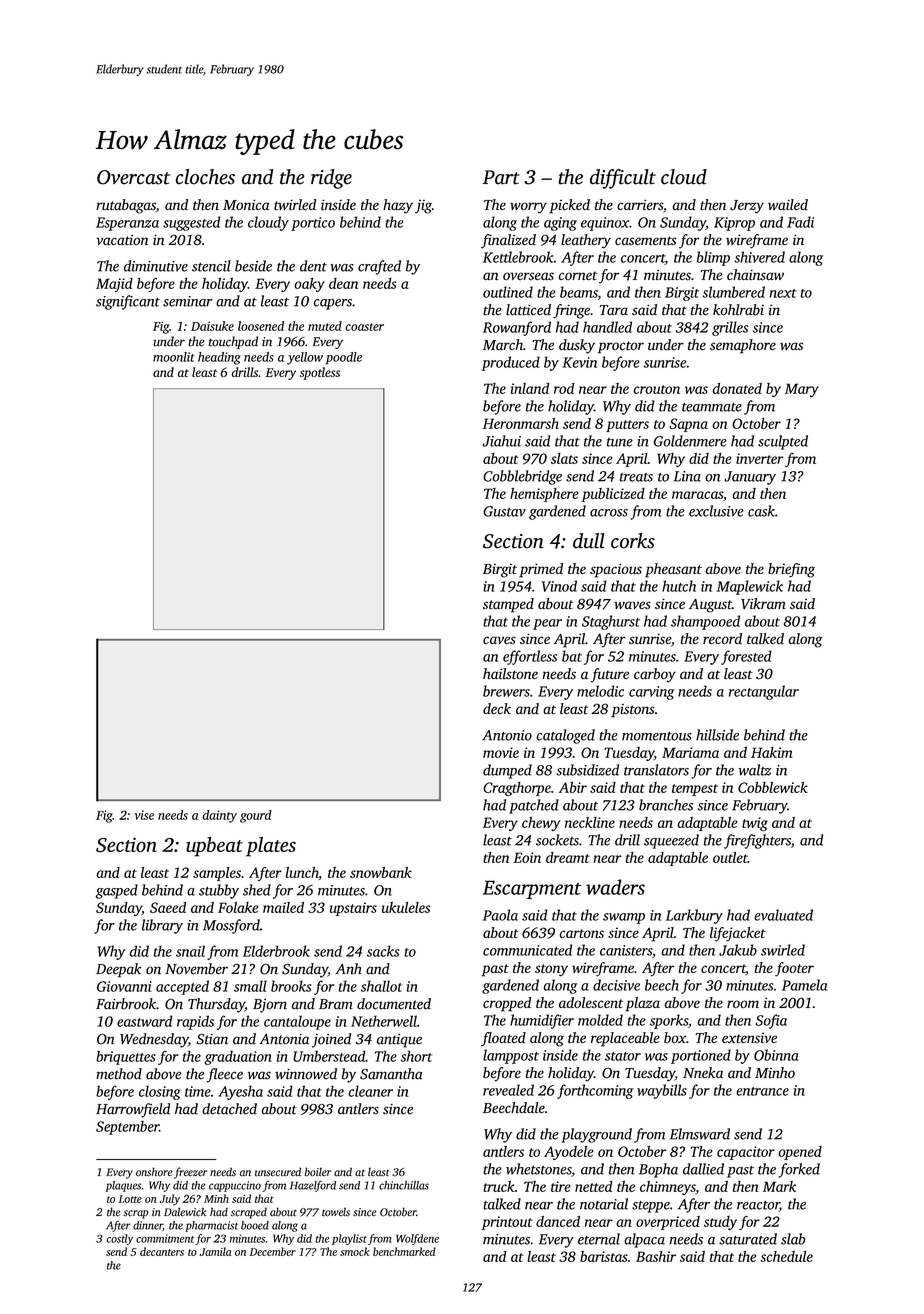 This page has height=1314, width=924. I want to click on caves, so click(499, 640).
